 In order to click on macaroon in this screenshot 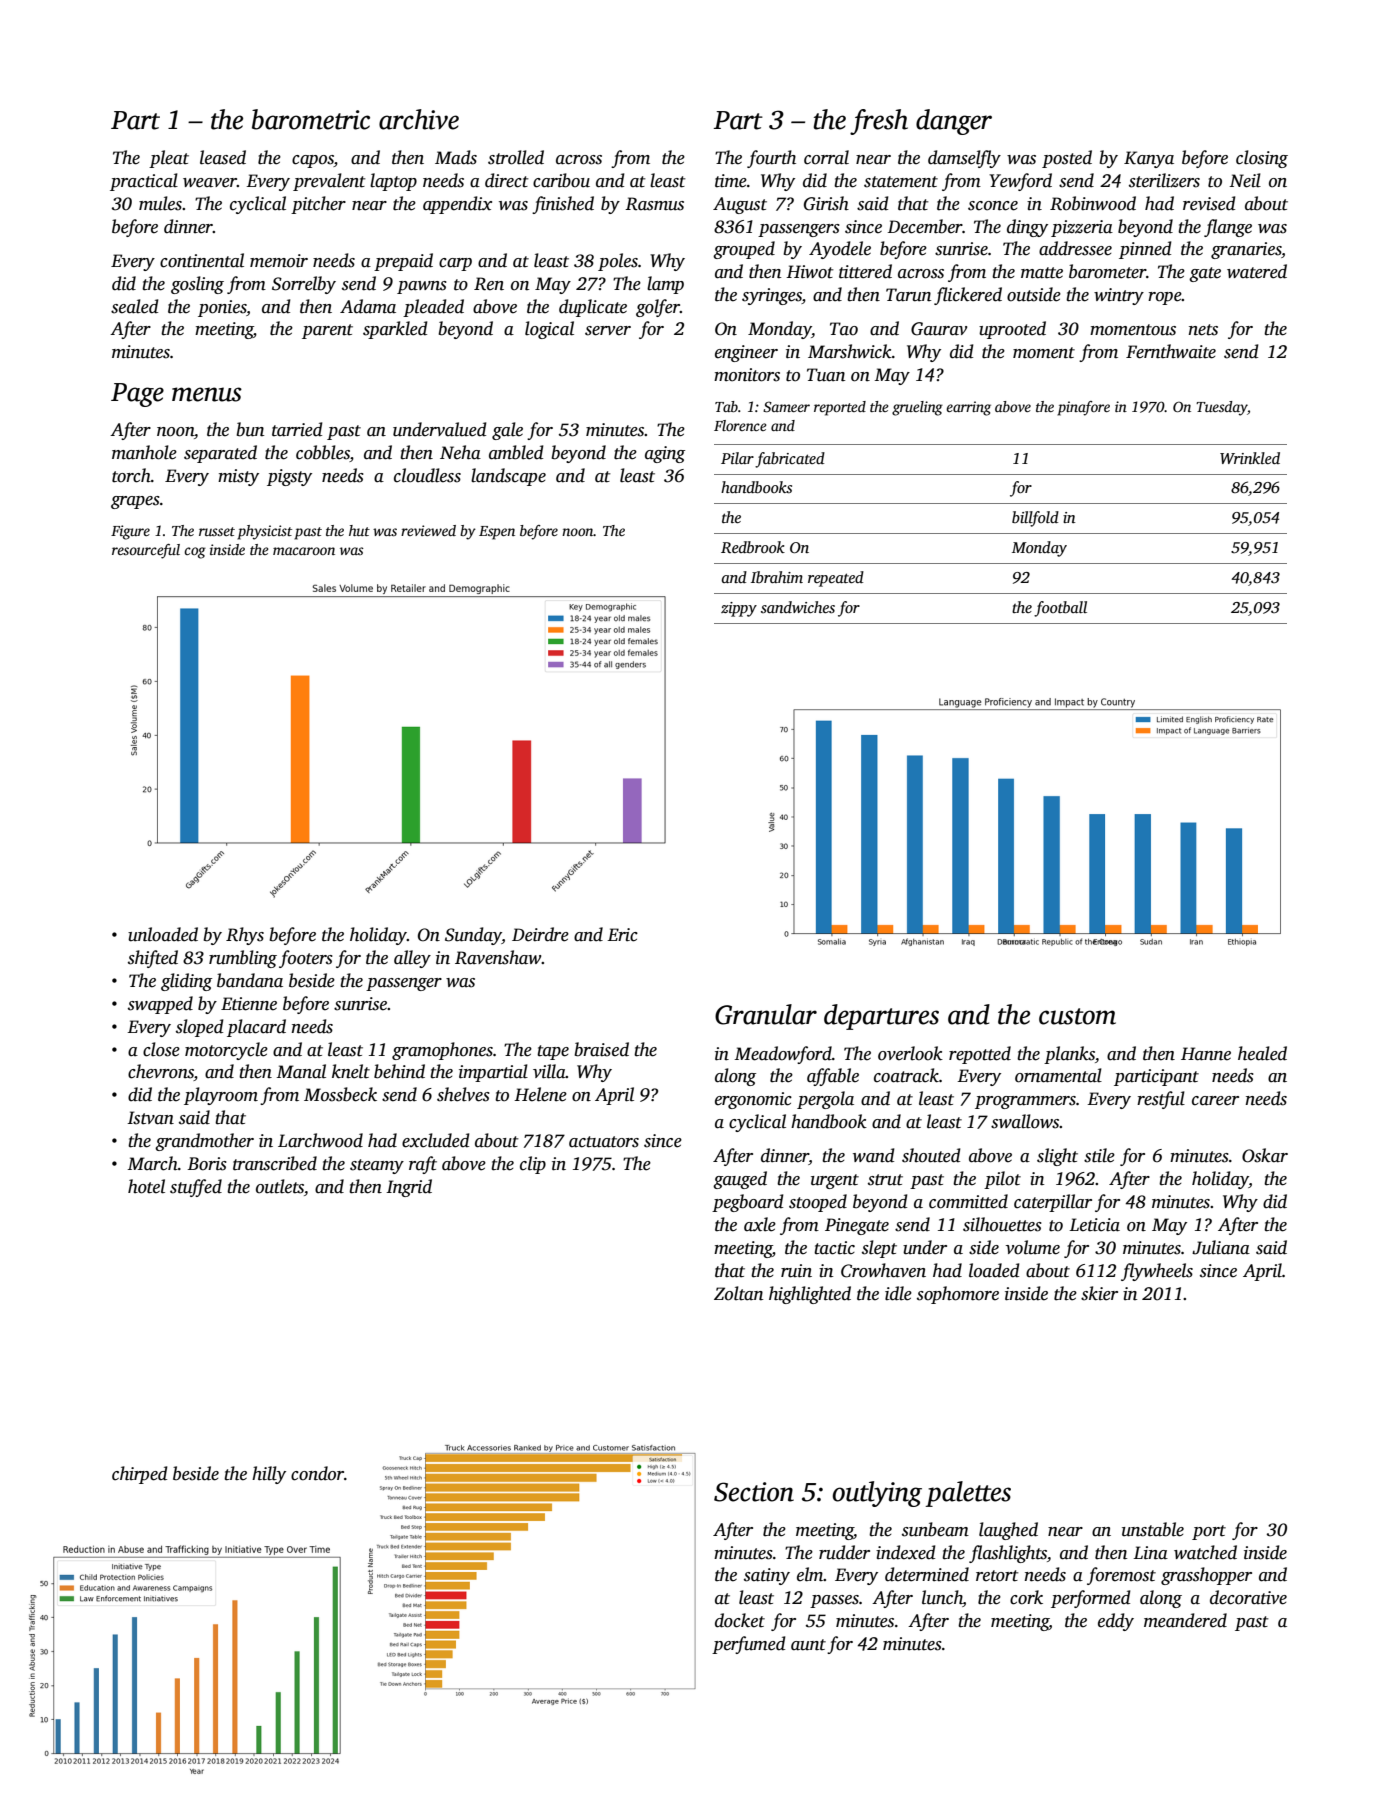, I will do `click(304, 551)`.
